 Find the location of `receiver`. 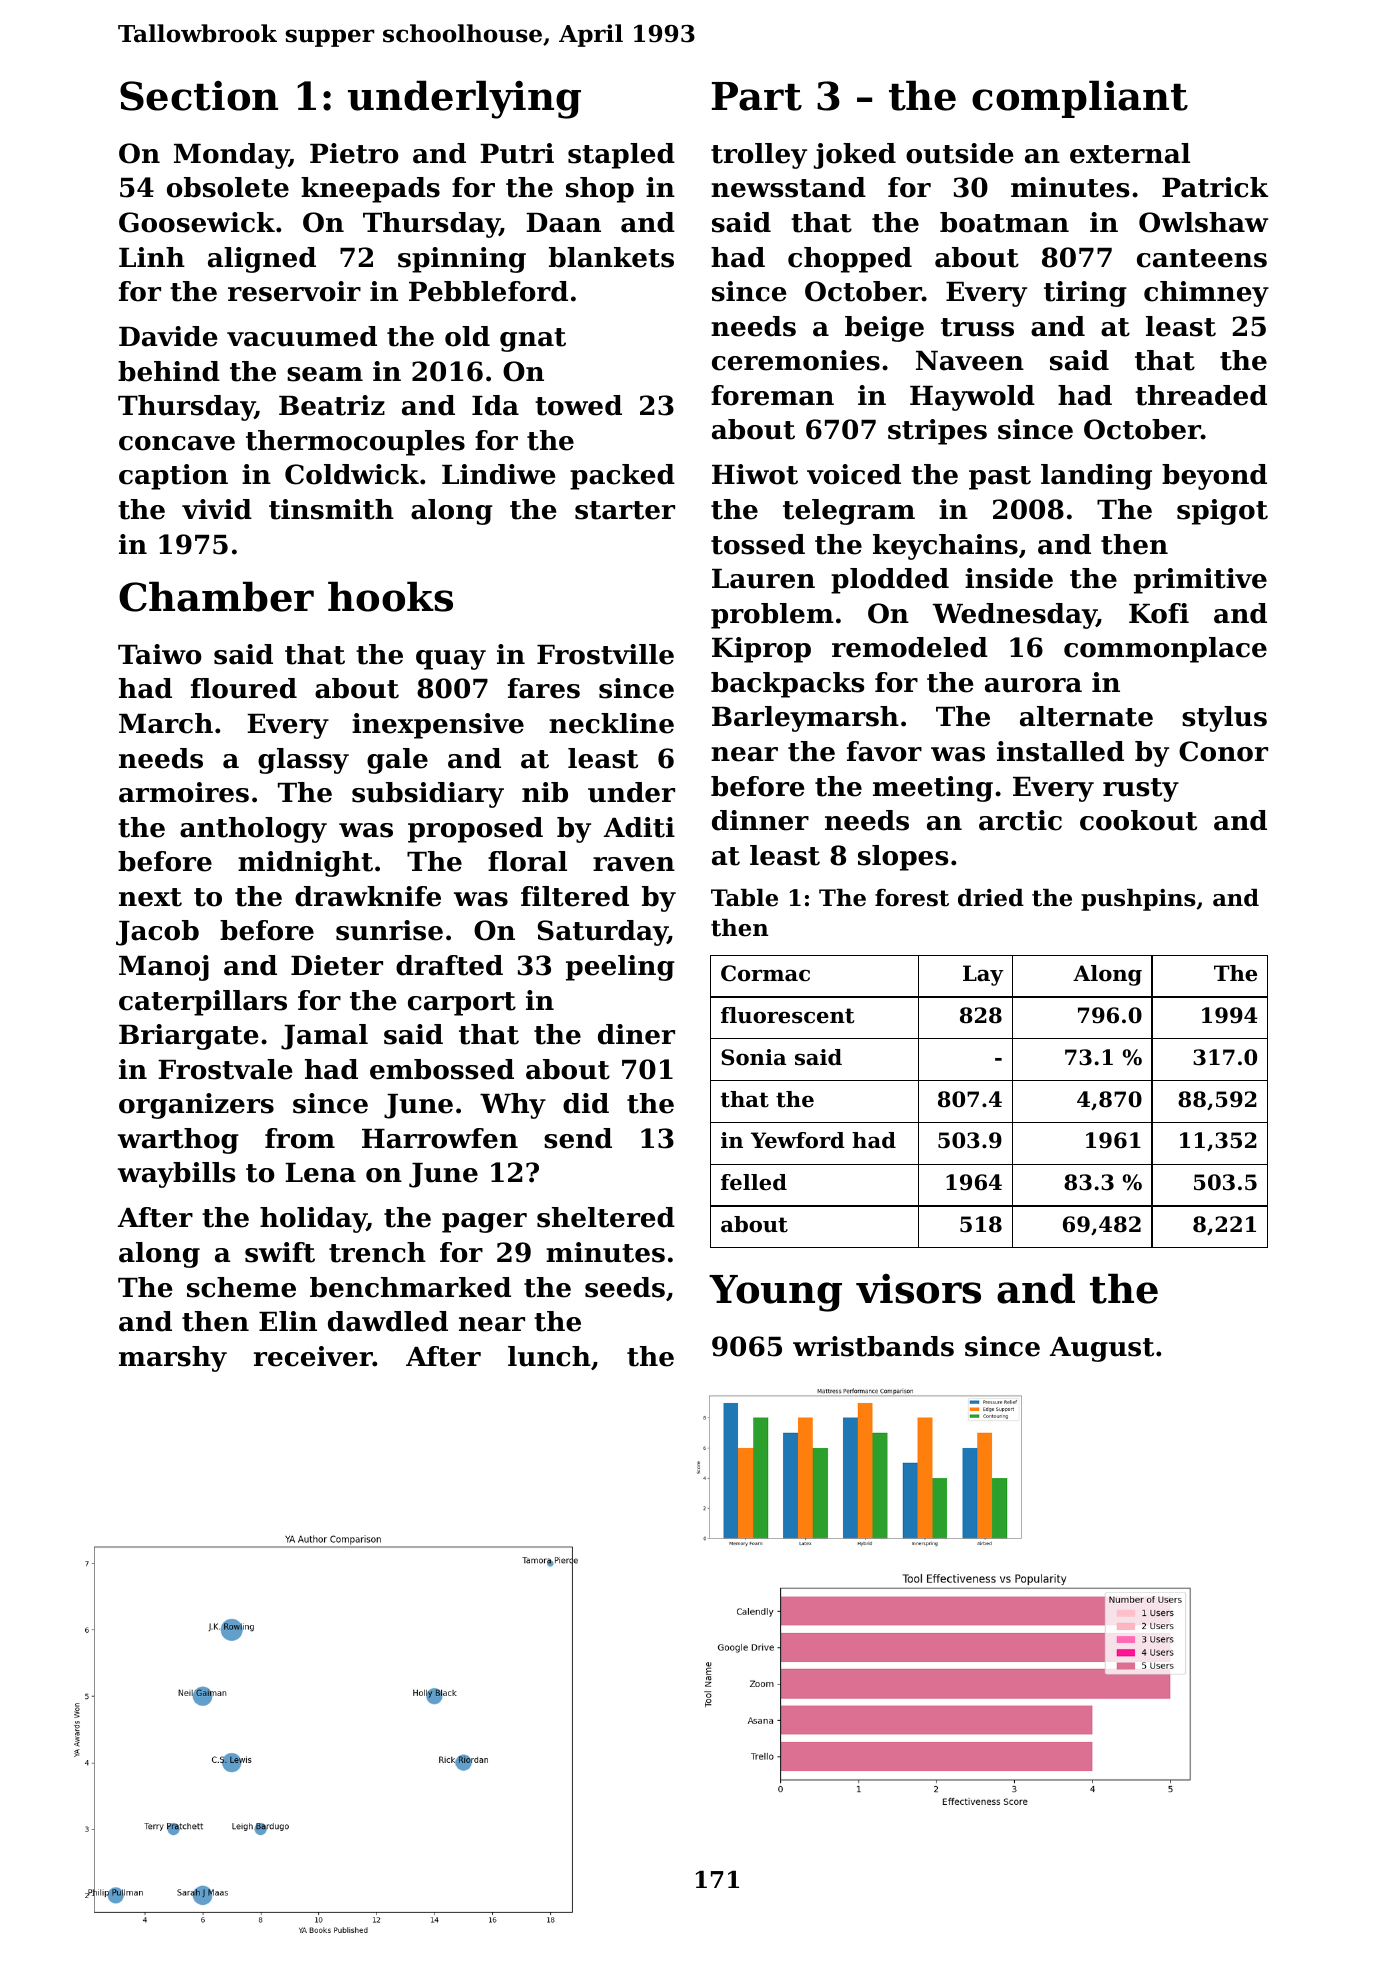

receiver is located at coordinates (313, 1356).
